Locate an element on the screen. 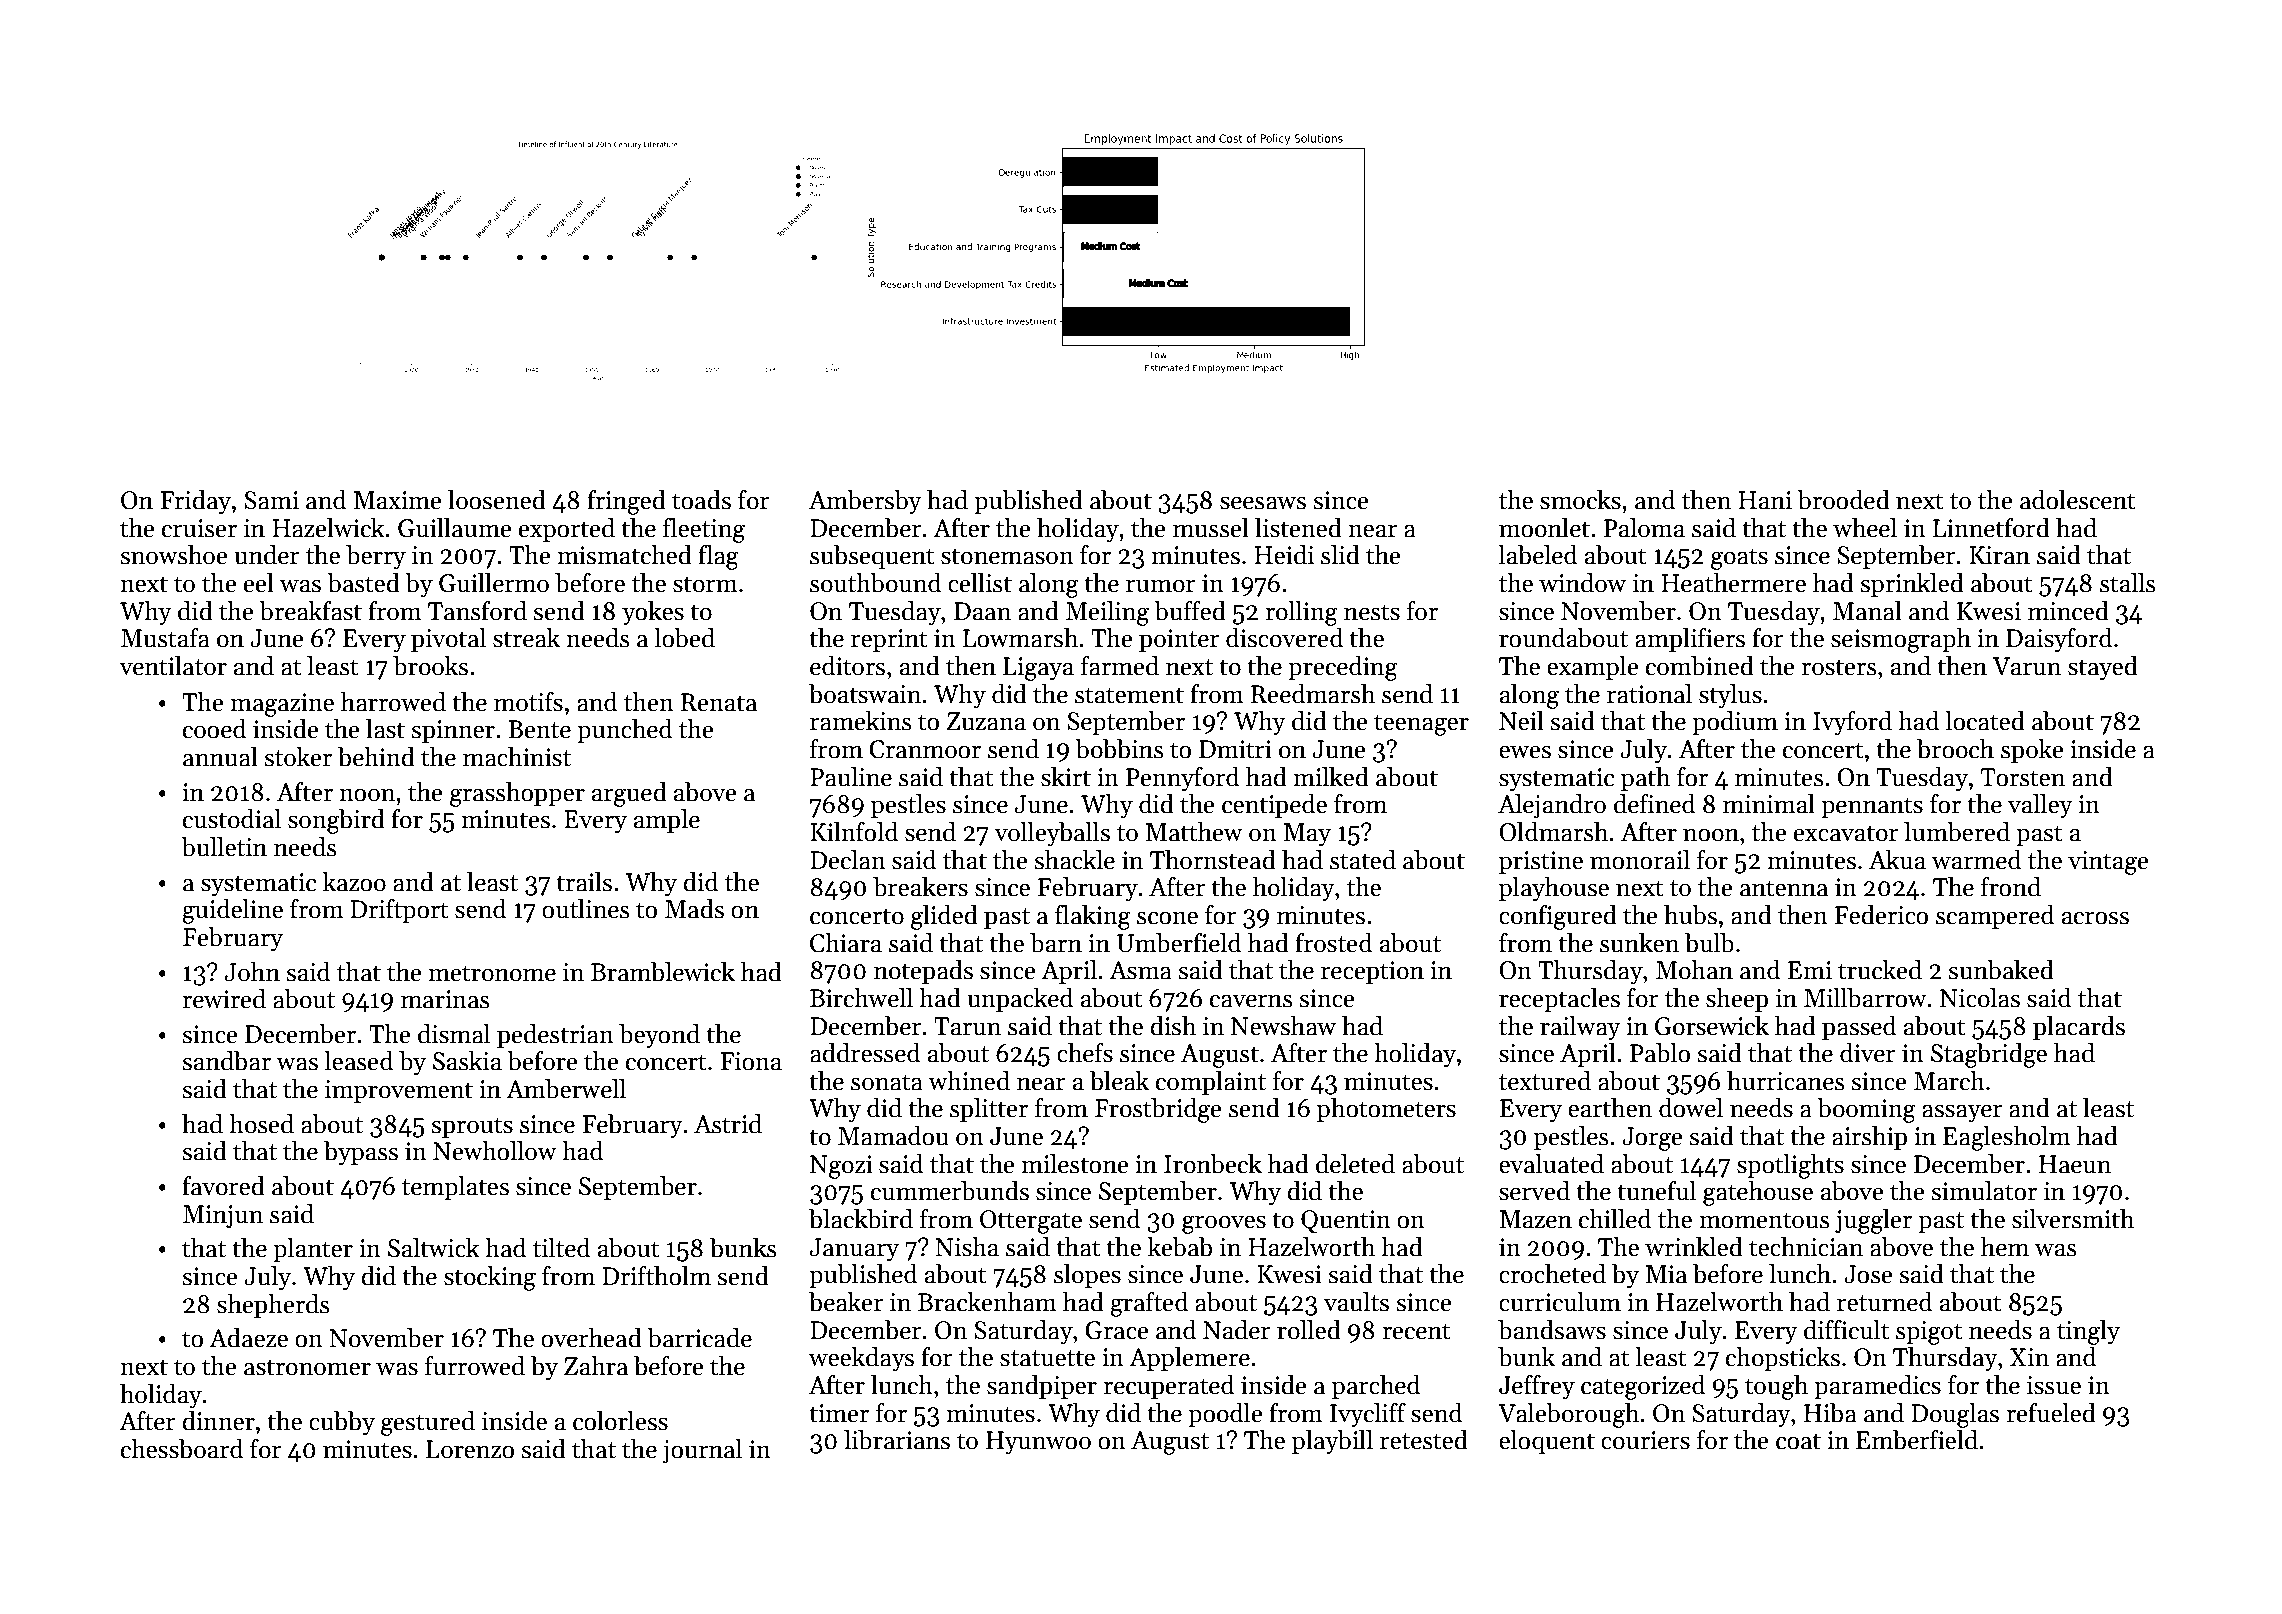  Lorenzo is located at coordinates (470, 1449).
